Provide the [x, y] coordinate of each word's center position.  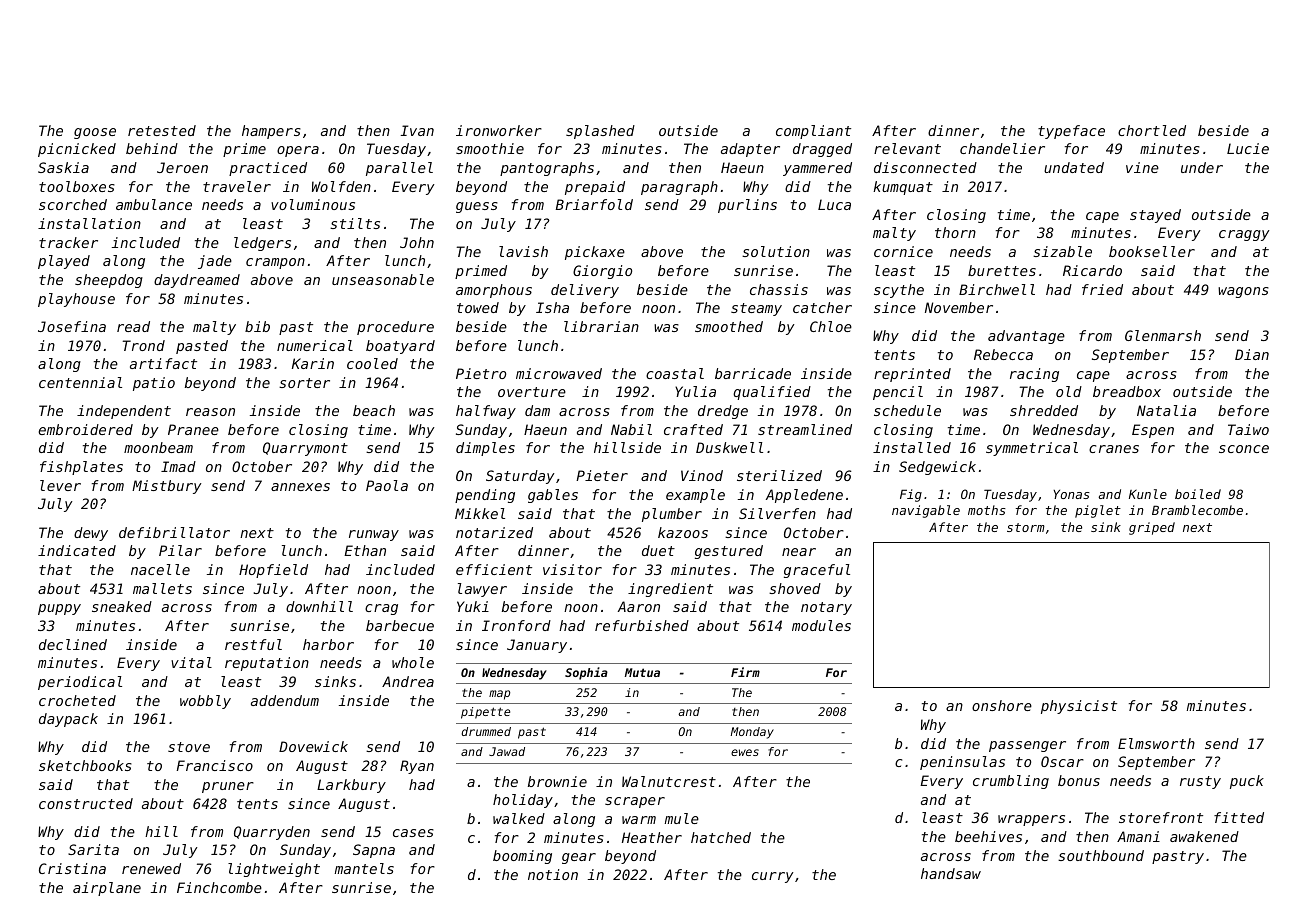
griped [1152, 528]
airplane [107, 889]
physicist [1079, 707]
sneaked [122, 606]
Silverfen [777, 513]
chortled [1152, 130]
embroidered [85, 429]
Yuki [473, 606]
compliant [813, 132]
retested [162, 130]
